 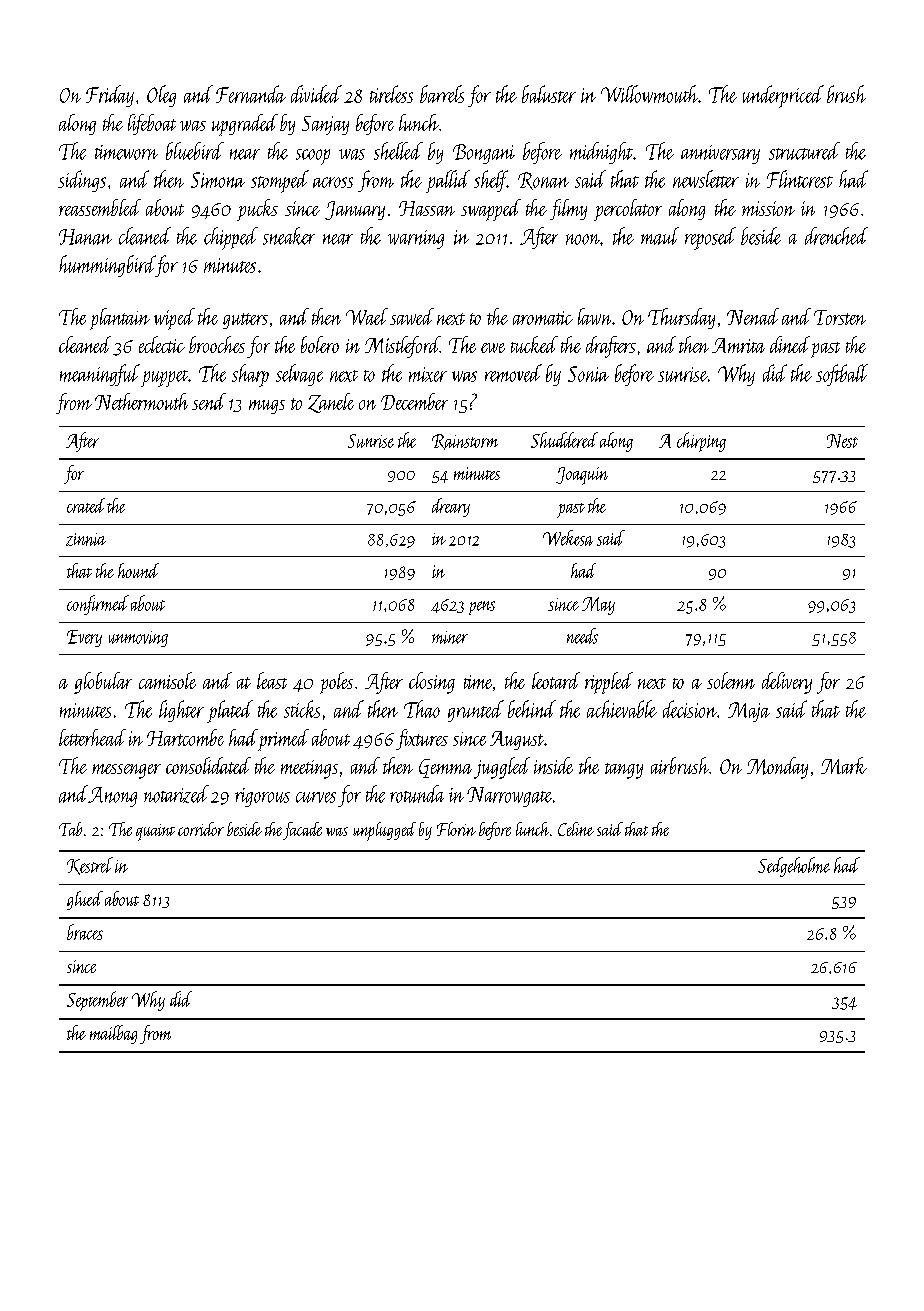 What do you see at coordinates (783, 96) in the screenshot?
I see `underpriced` at bounding box center [783, 96].
